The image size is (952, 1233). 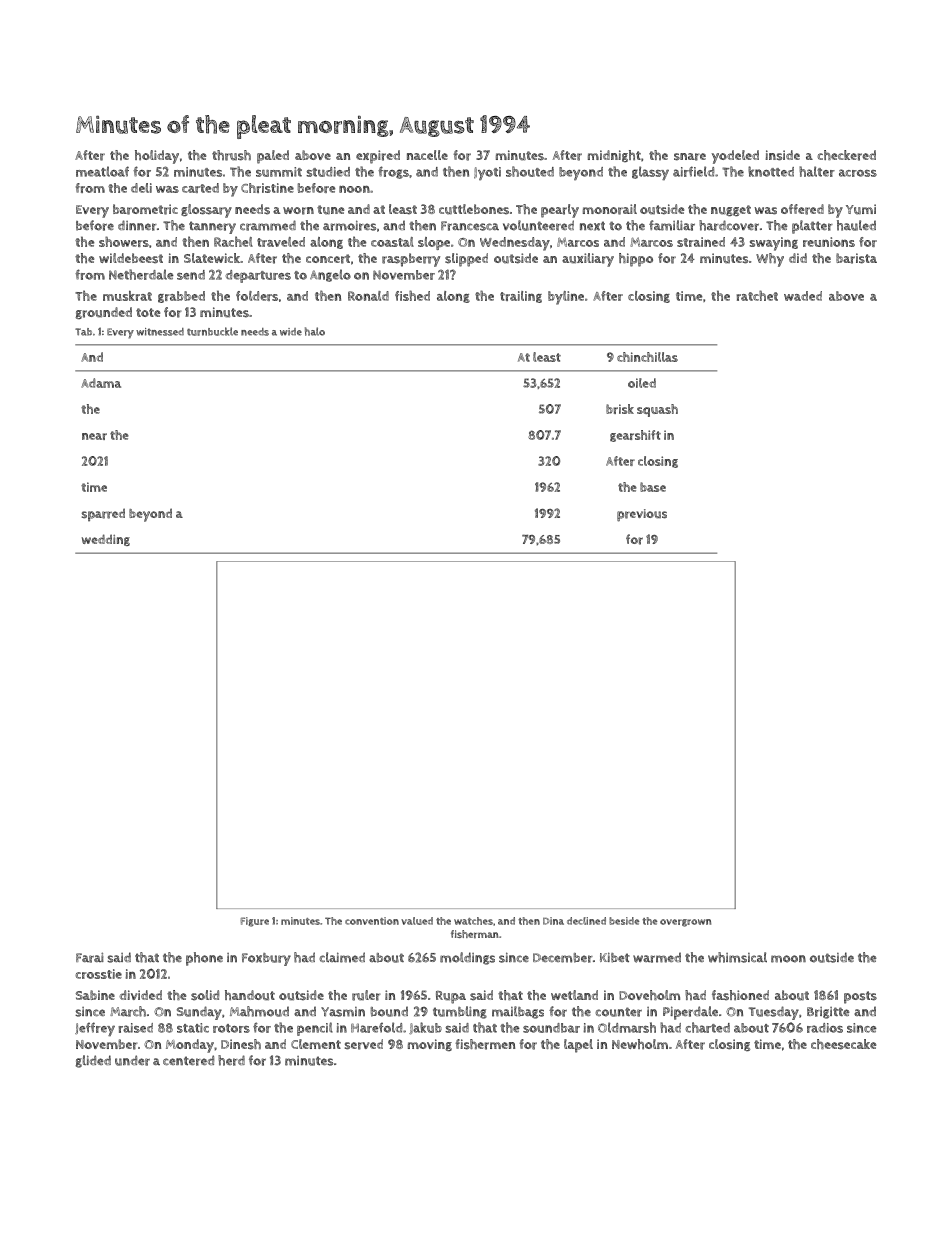 What do you see at coordinates (372, 921) in the screenshot?
I see `convention` at bounding box center [372, 921].
